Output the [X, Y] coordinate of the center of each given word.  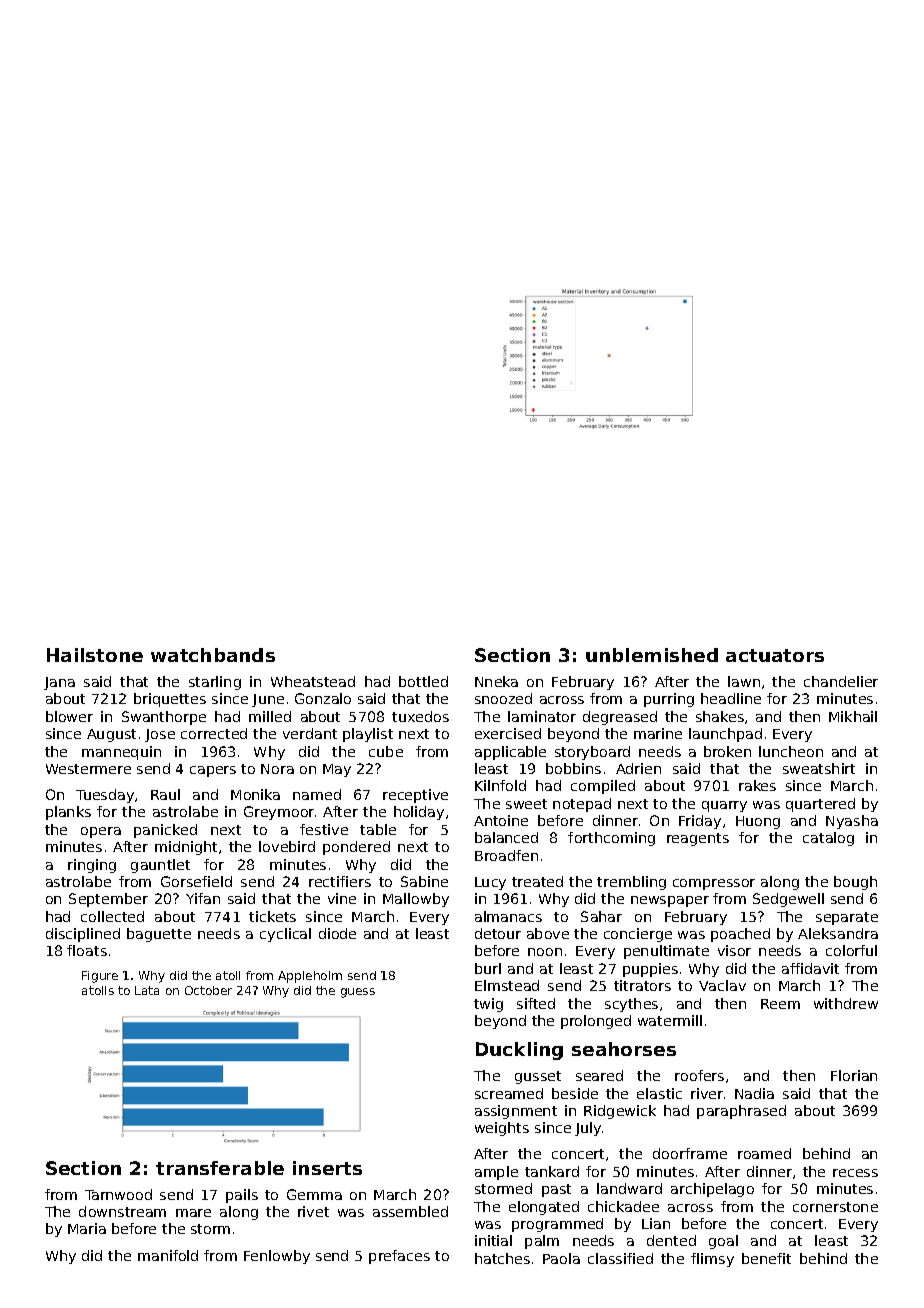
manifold [168, 1255]
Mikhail [853, 716]
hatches [502, 1258]
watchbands [213, 655]
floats [87, 950]
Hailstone [95, 655]
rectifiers [340, 881]
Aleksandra [838, 933]
